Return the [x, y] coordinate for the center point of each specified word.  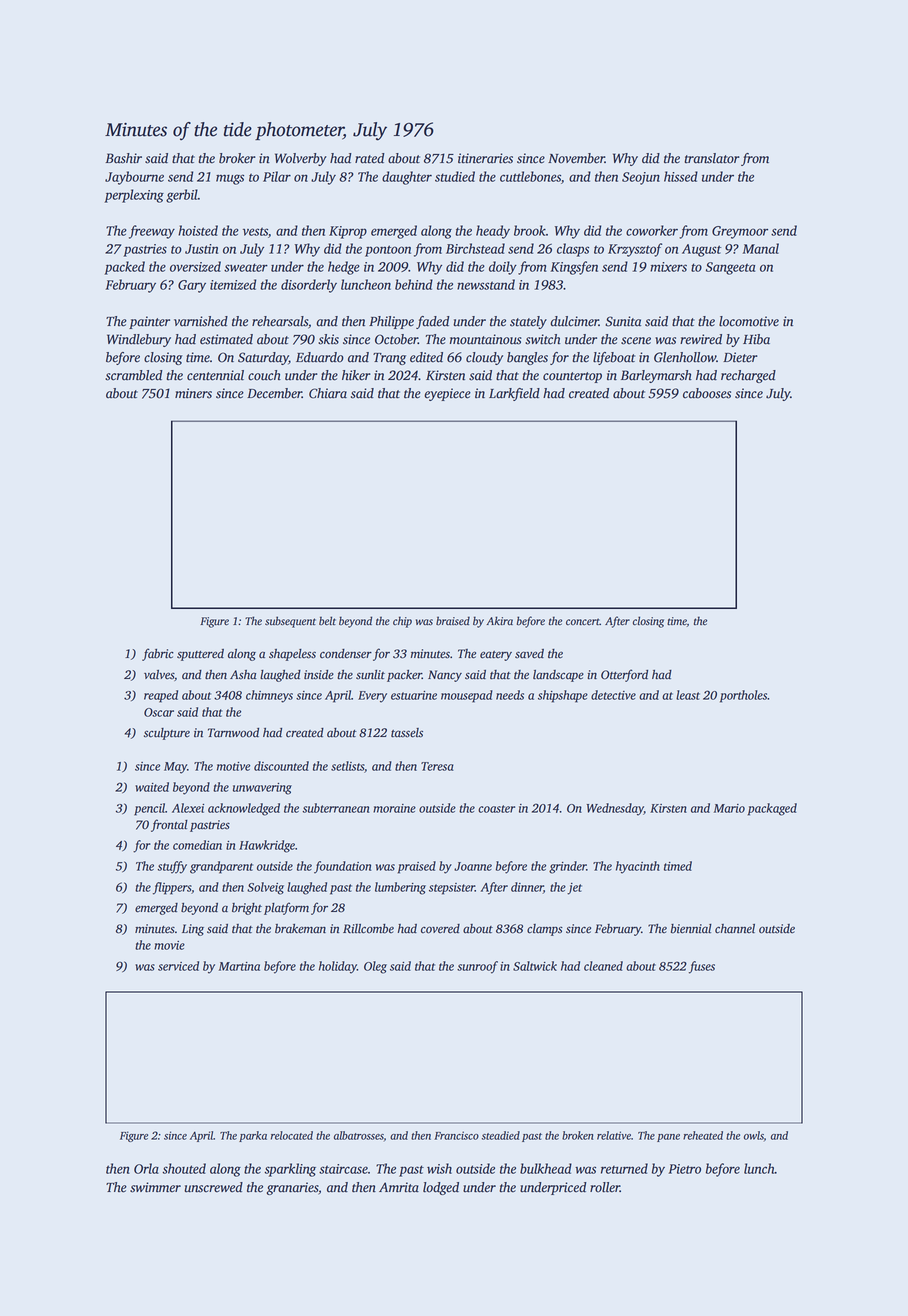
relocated [292, 1135]
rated [370, 158]
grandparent [221, 867]
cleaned [603, 966]
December [274, 393]
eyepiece [447, 394]
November [576, 158]
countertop [572, 377]
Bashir [123, 158]
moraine [394, 808]
